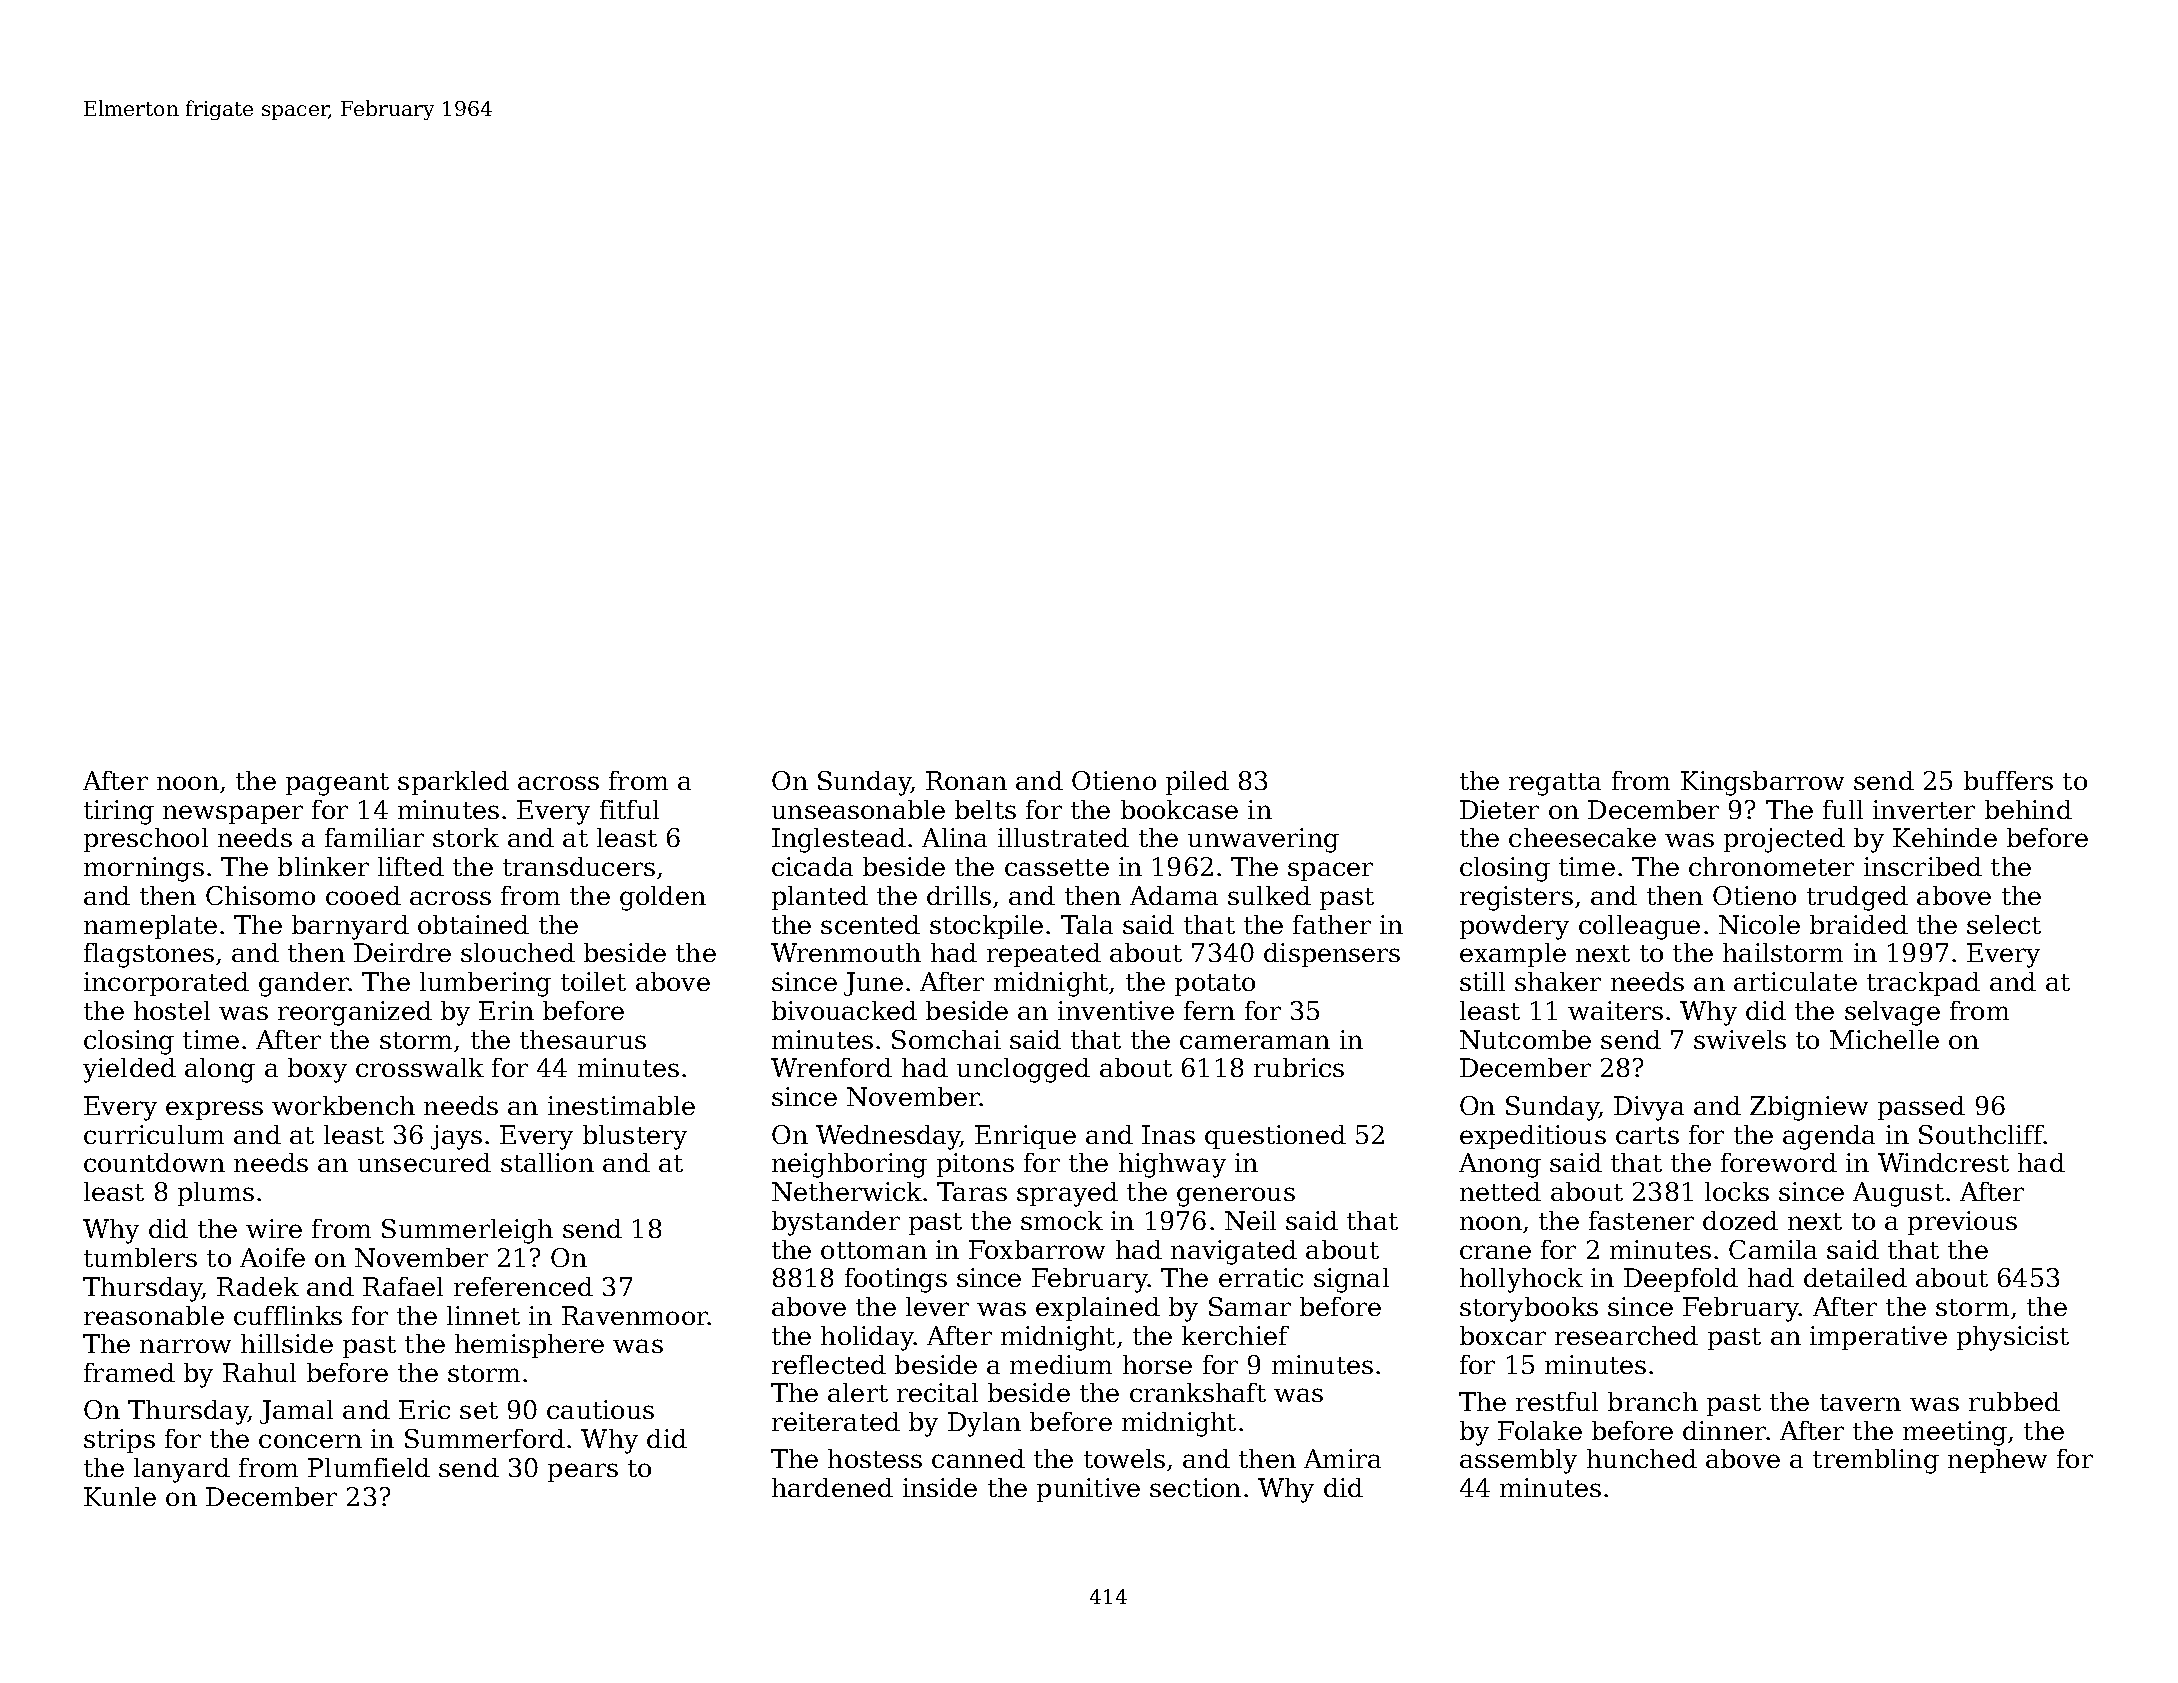 This screenshot has width=2178, height=1683. Describe the element at coordinates (874, 1250) in the screenshot. I see `ottoman` at that location.
